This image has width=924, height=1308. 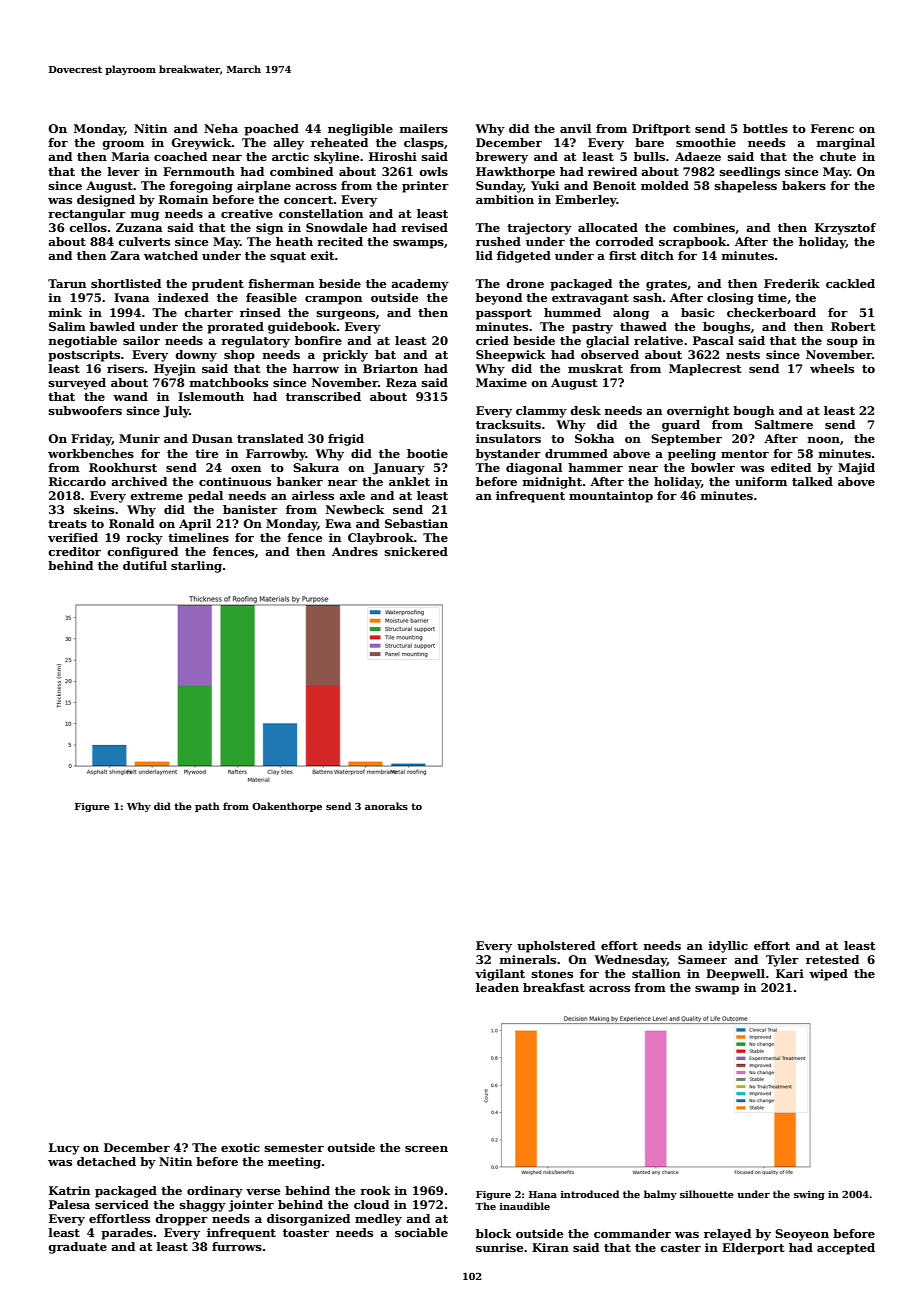 What do you see at coordinates (524, 257) in the image?
I see `fidgeted` at bounding box center [524, 257].
